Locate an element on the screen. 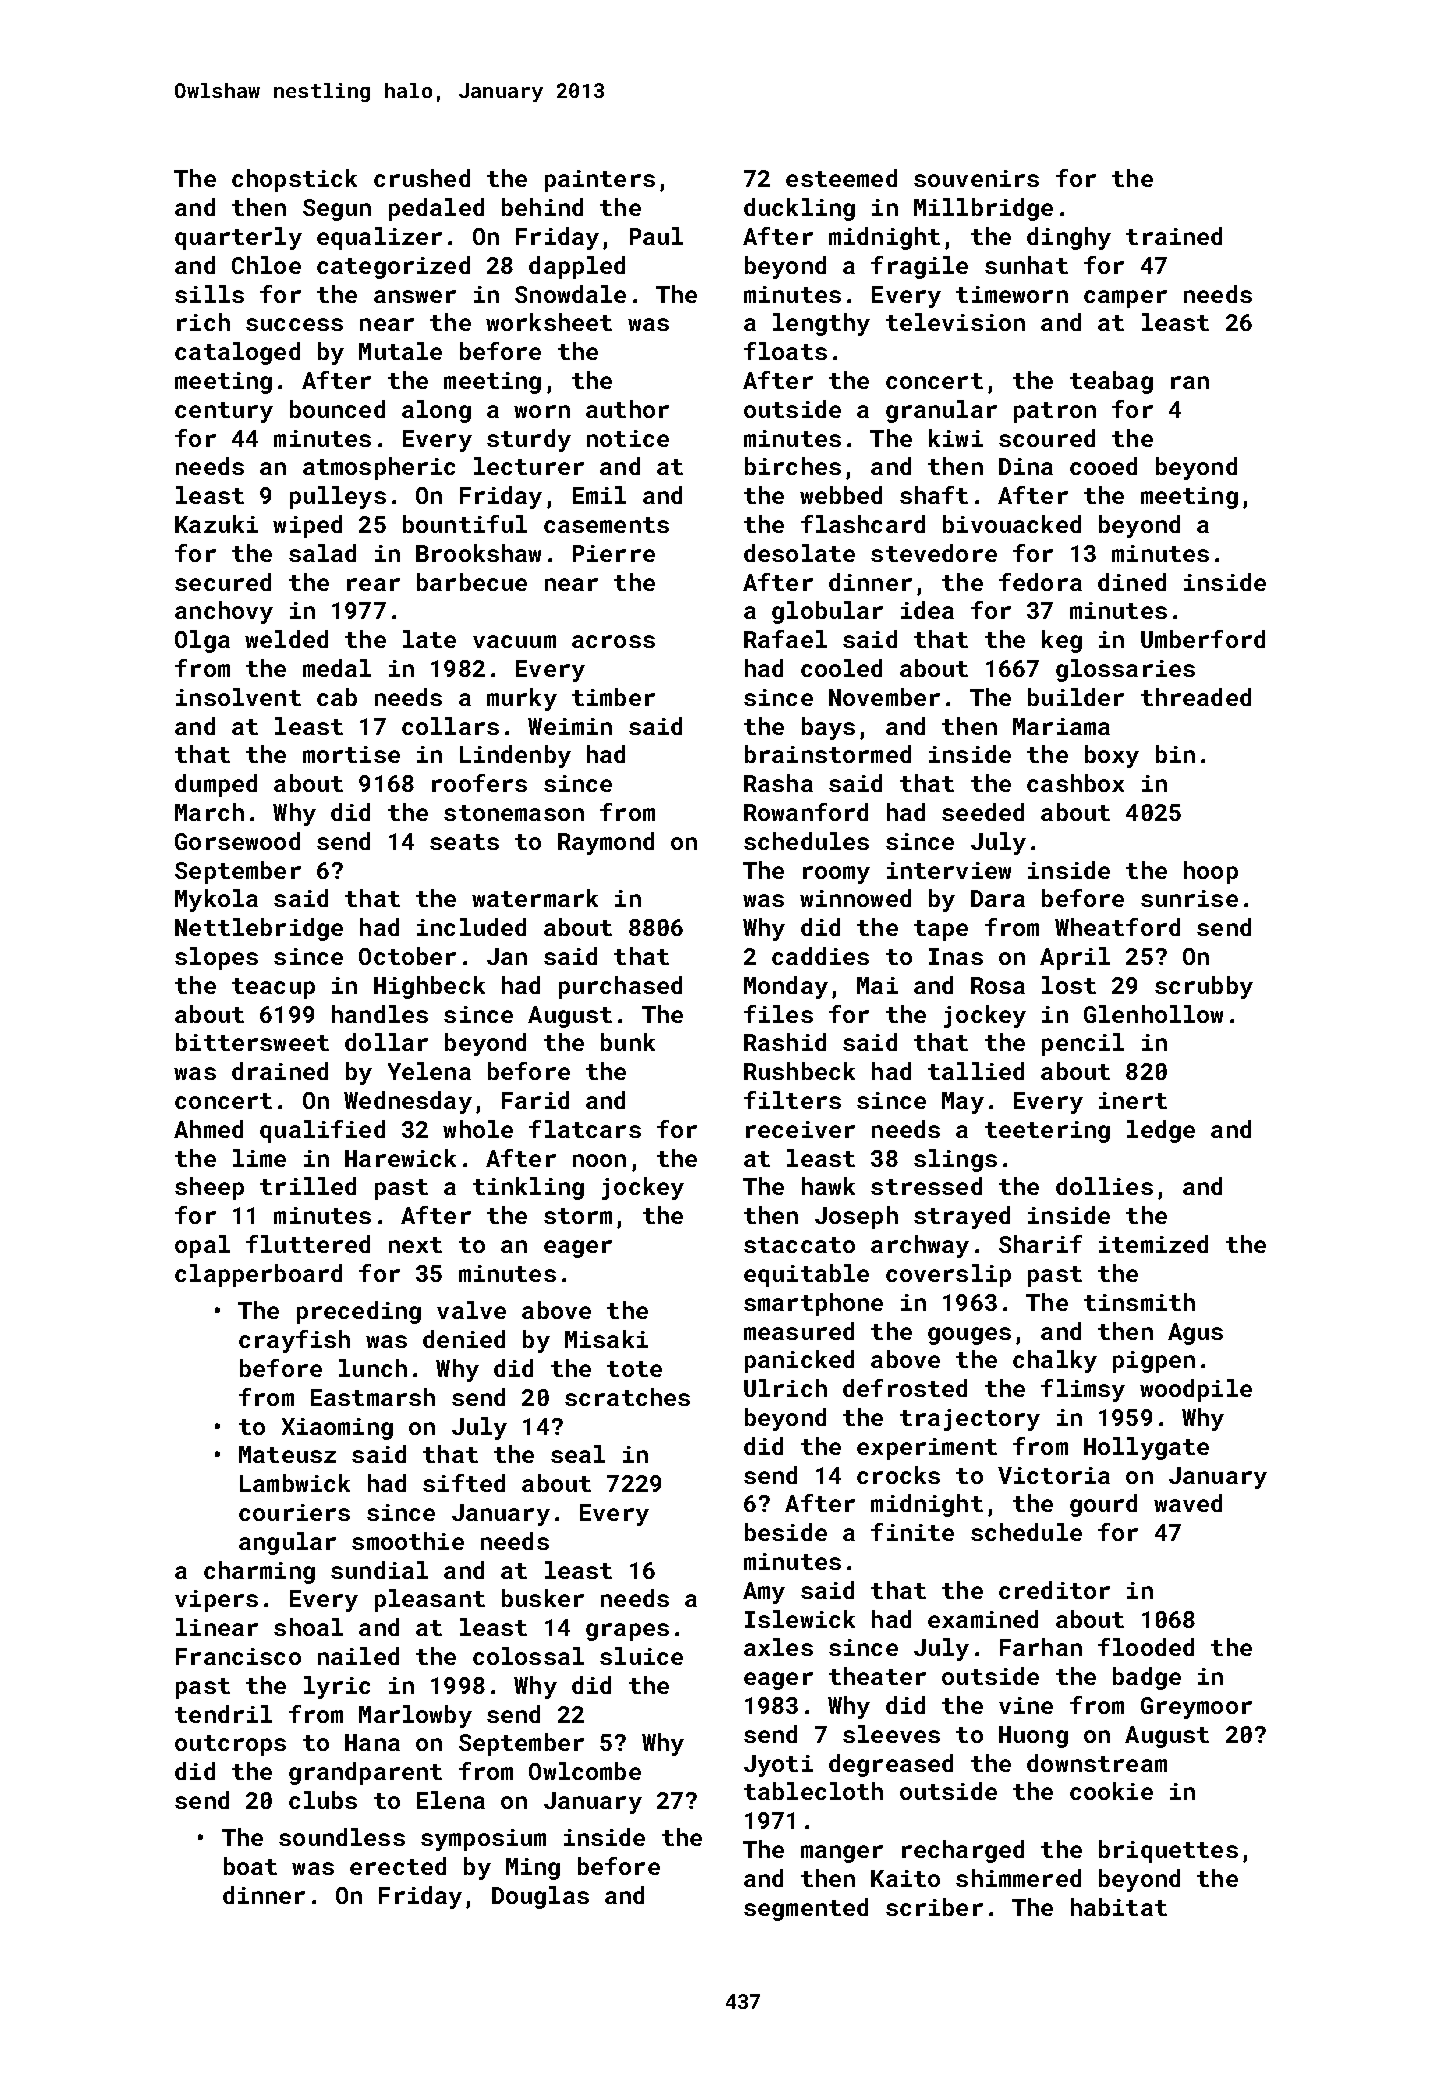 Image resolution: width=1450 pixels, height=2100 pixels. waved is located at coordinates (1188, 1503).
